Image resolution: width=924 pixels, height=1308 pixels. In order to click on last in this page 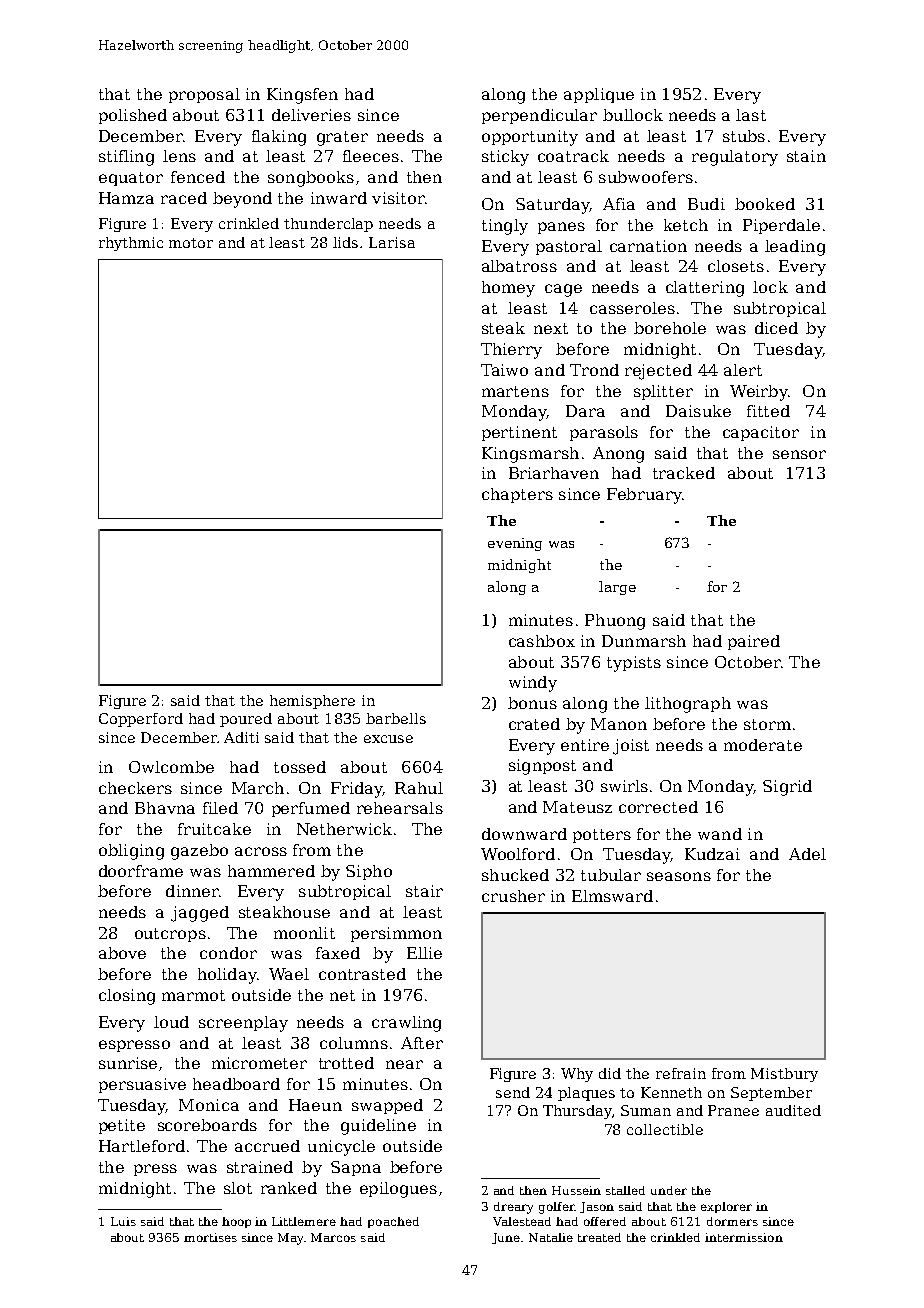, I will do `click(751, 115)`.
